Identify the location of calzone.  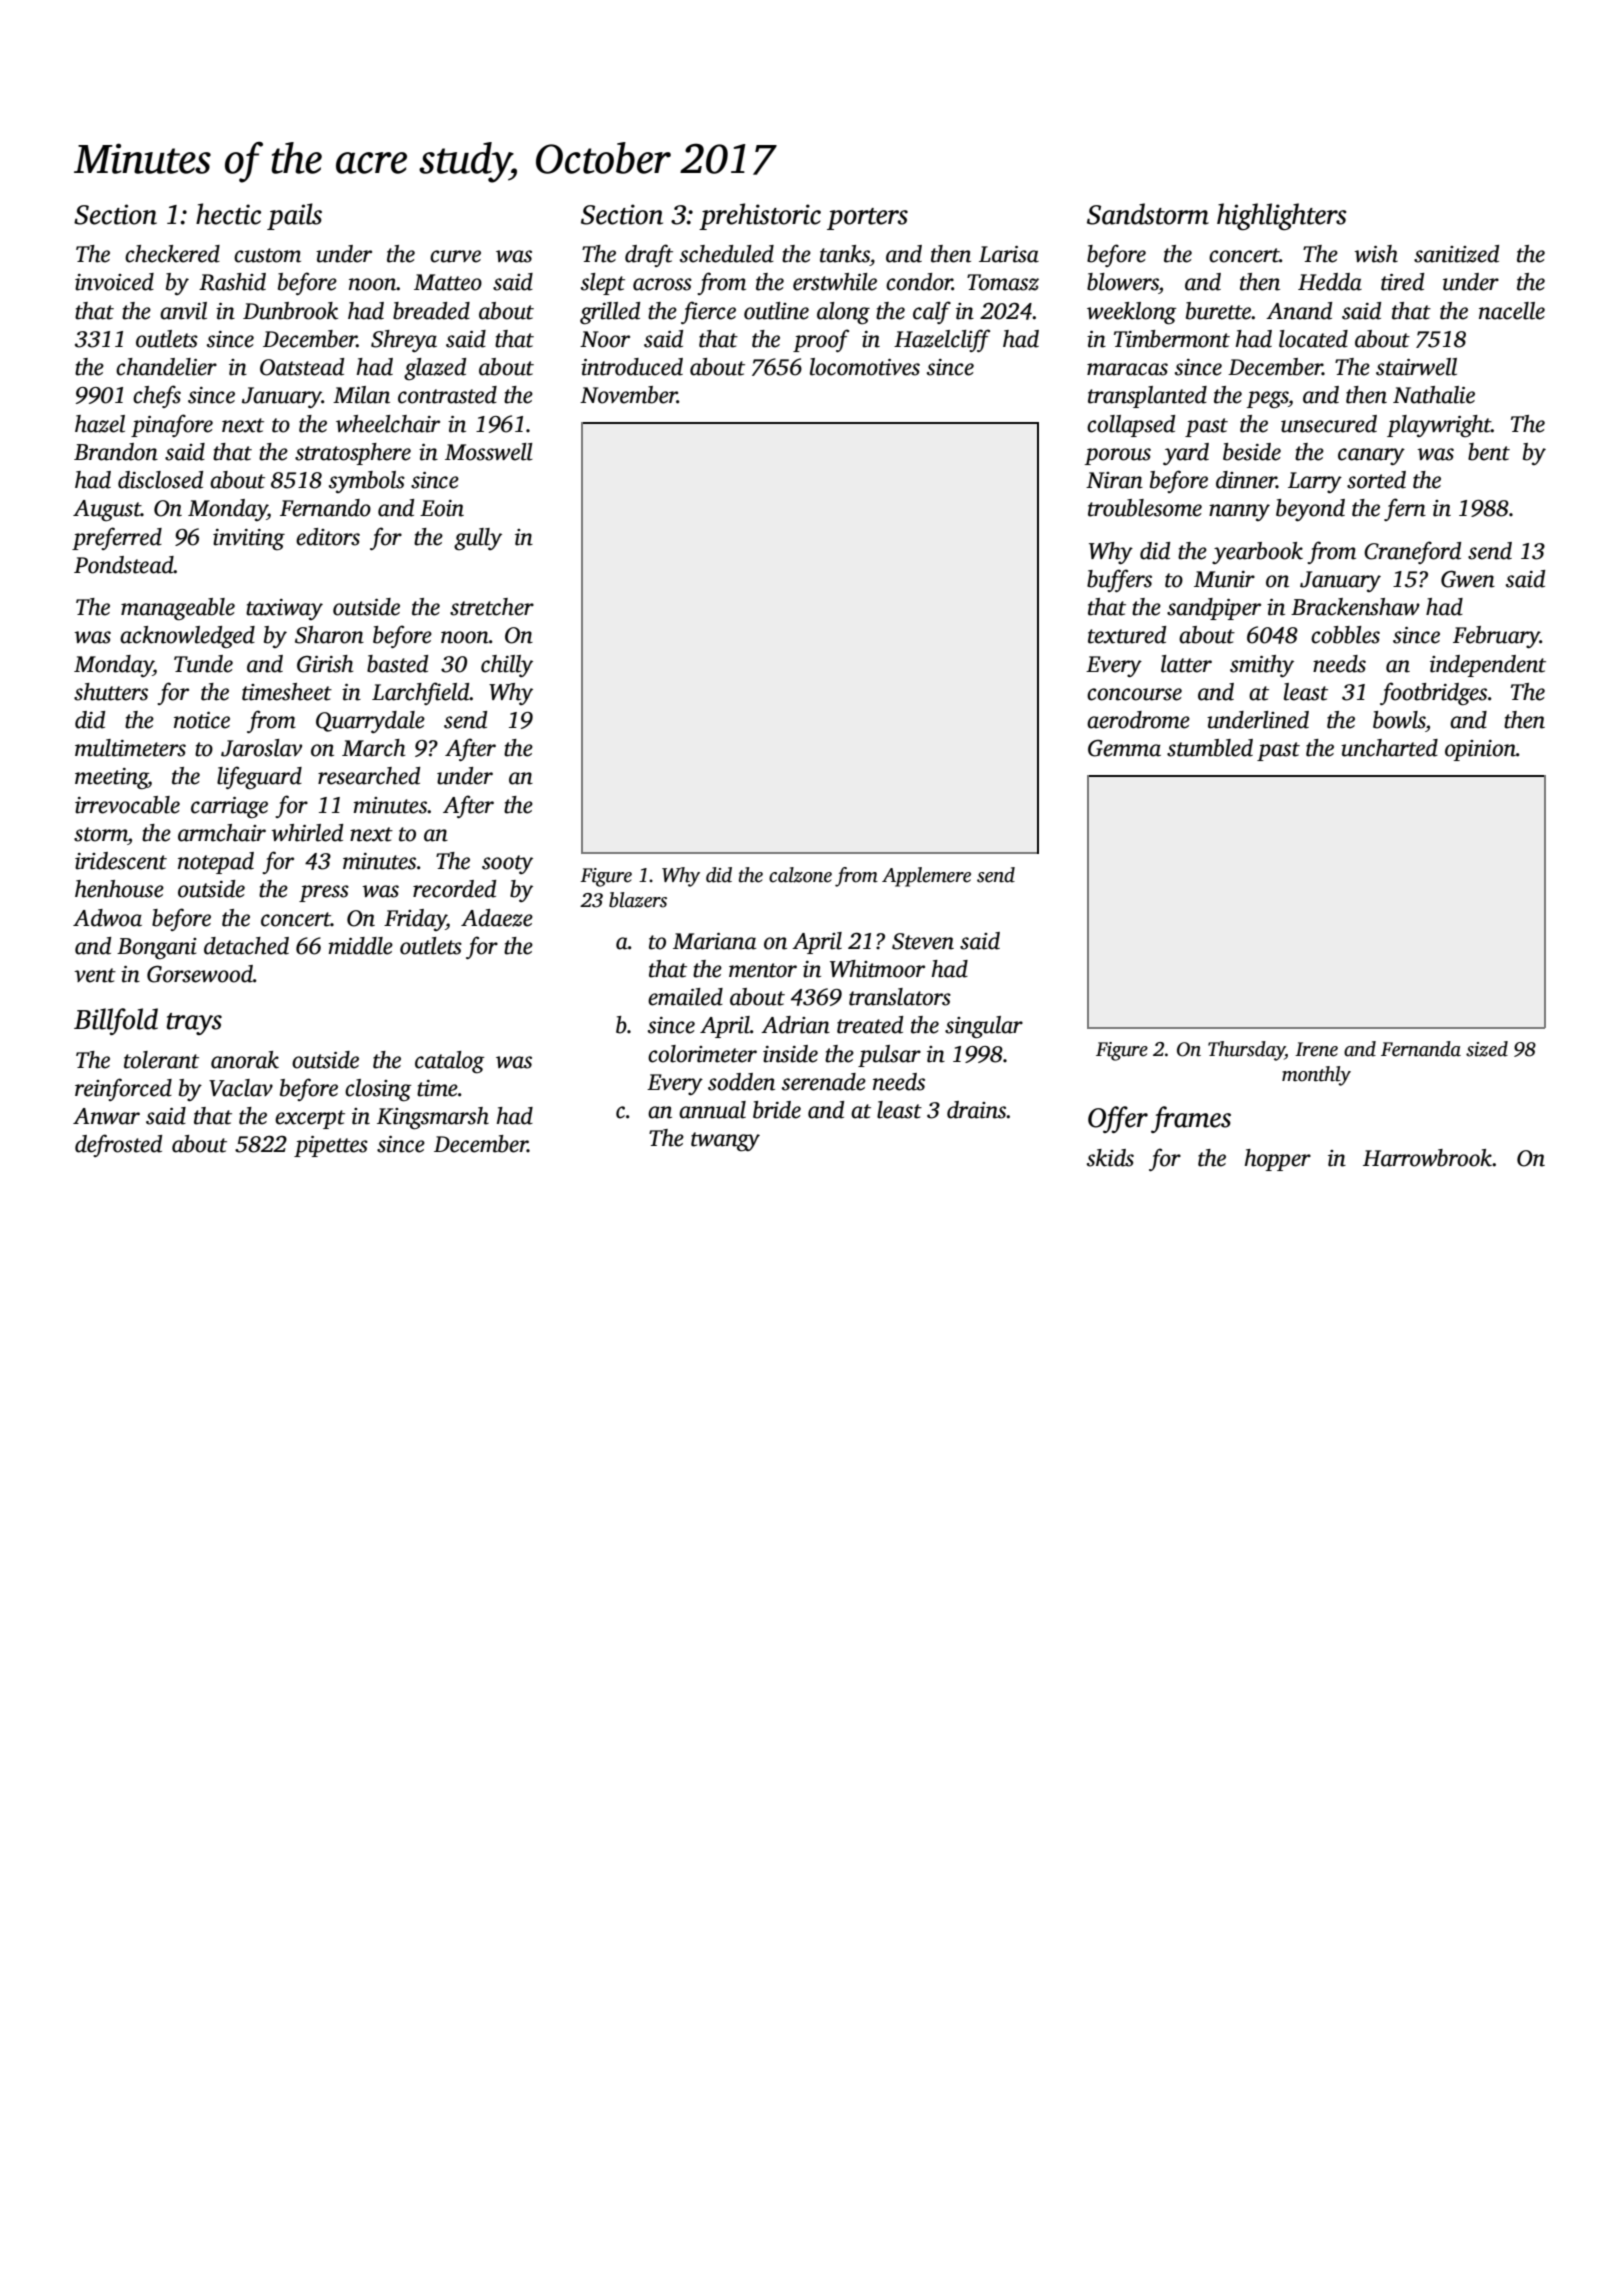
(800, 875).
